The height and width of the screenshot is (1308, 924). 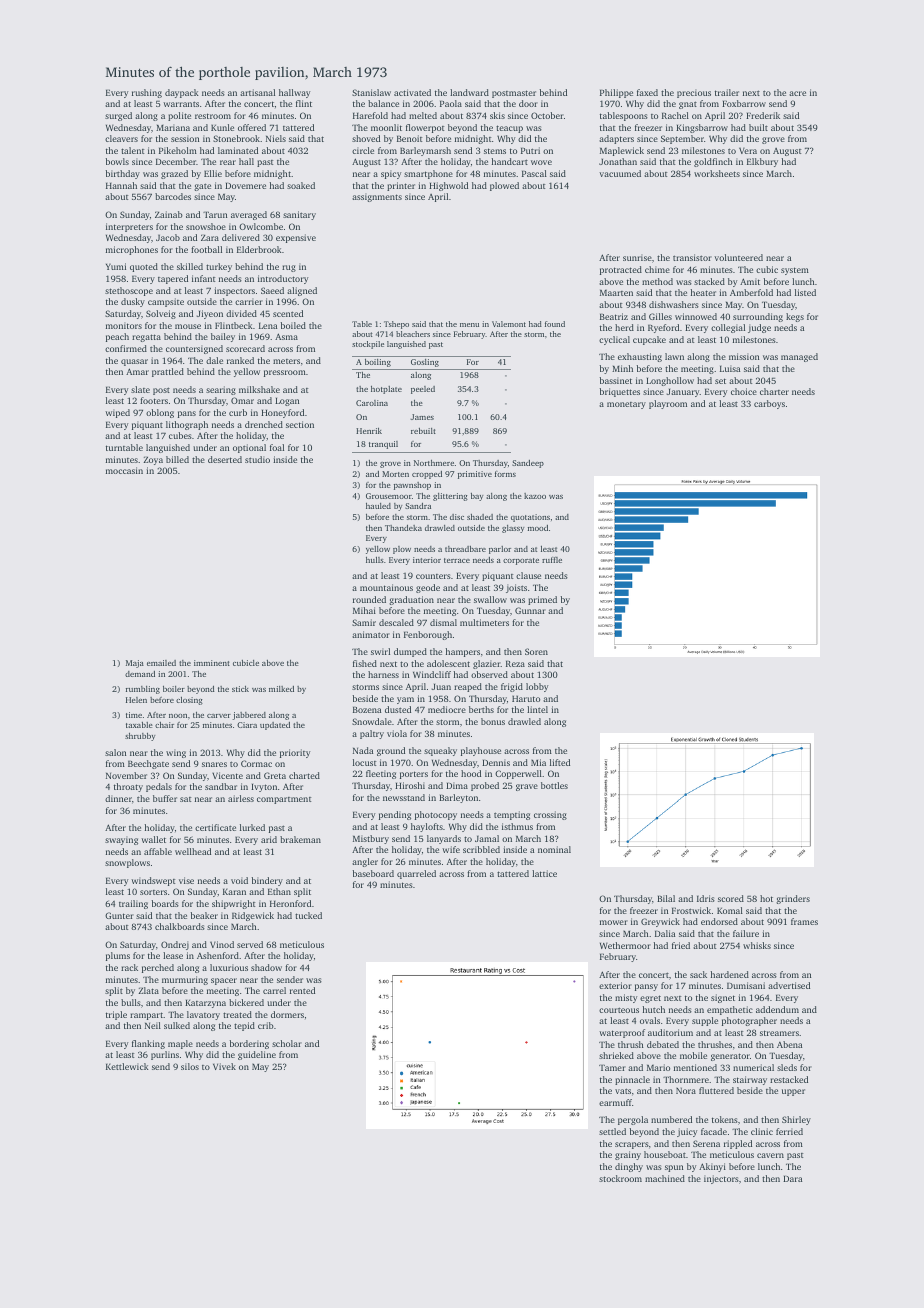 What do you see at coordinates (510, 161) in the screenshot?
I see `handcart` at bounding box center [510, 161].
